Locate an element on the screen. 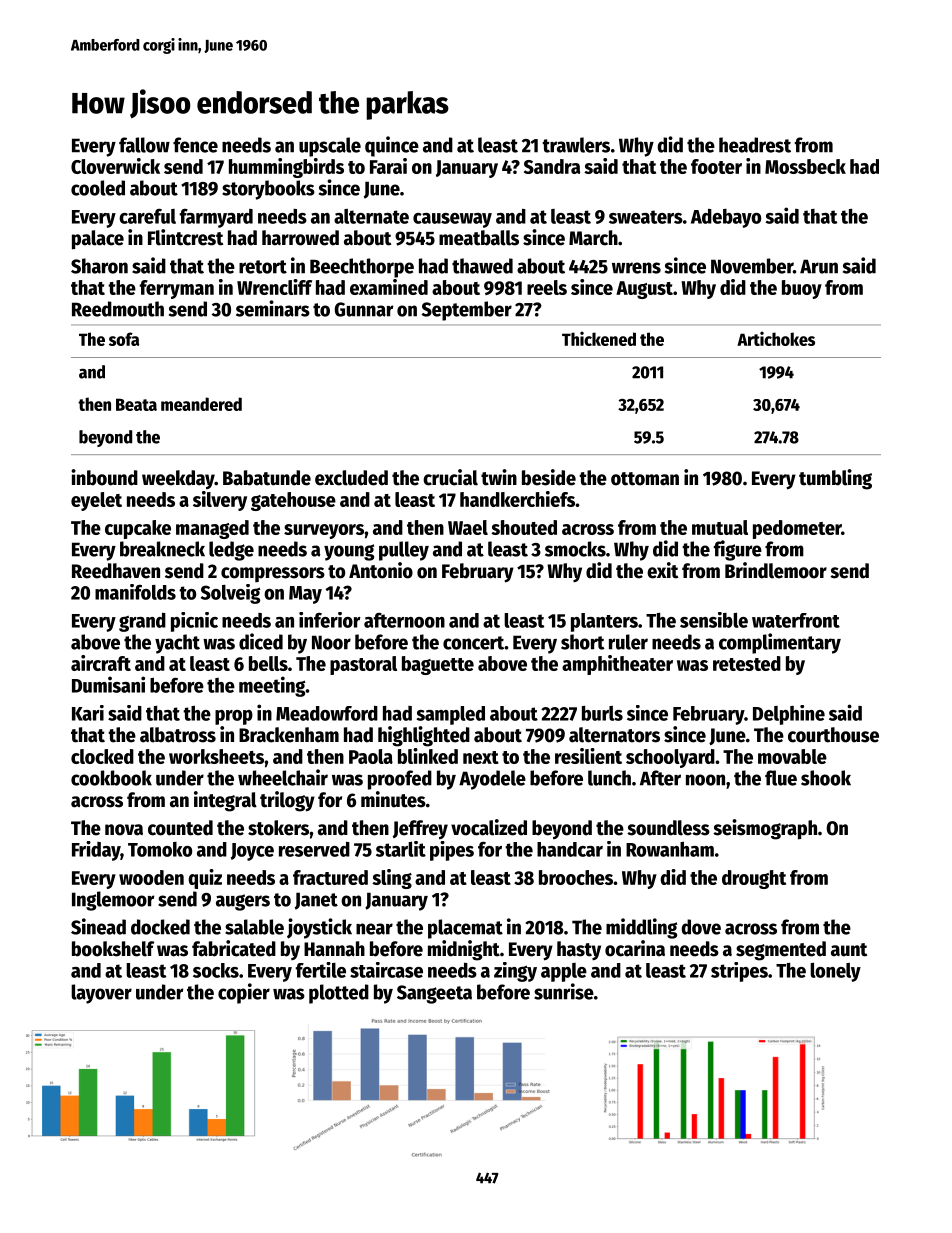 This screenshot has width=952, height=1233. diced is located at coordinates (261, 641).
